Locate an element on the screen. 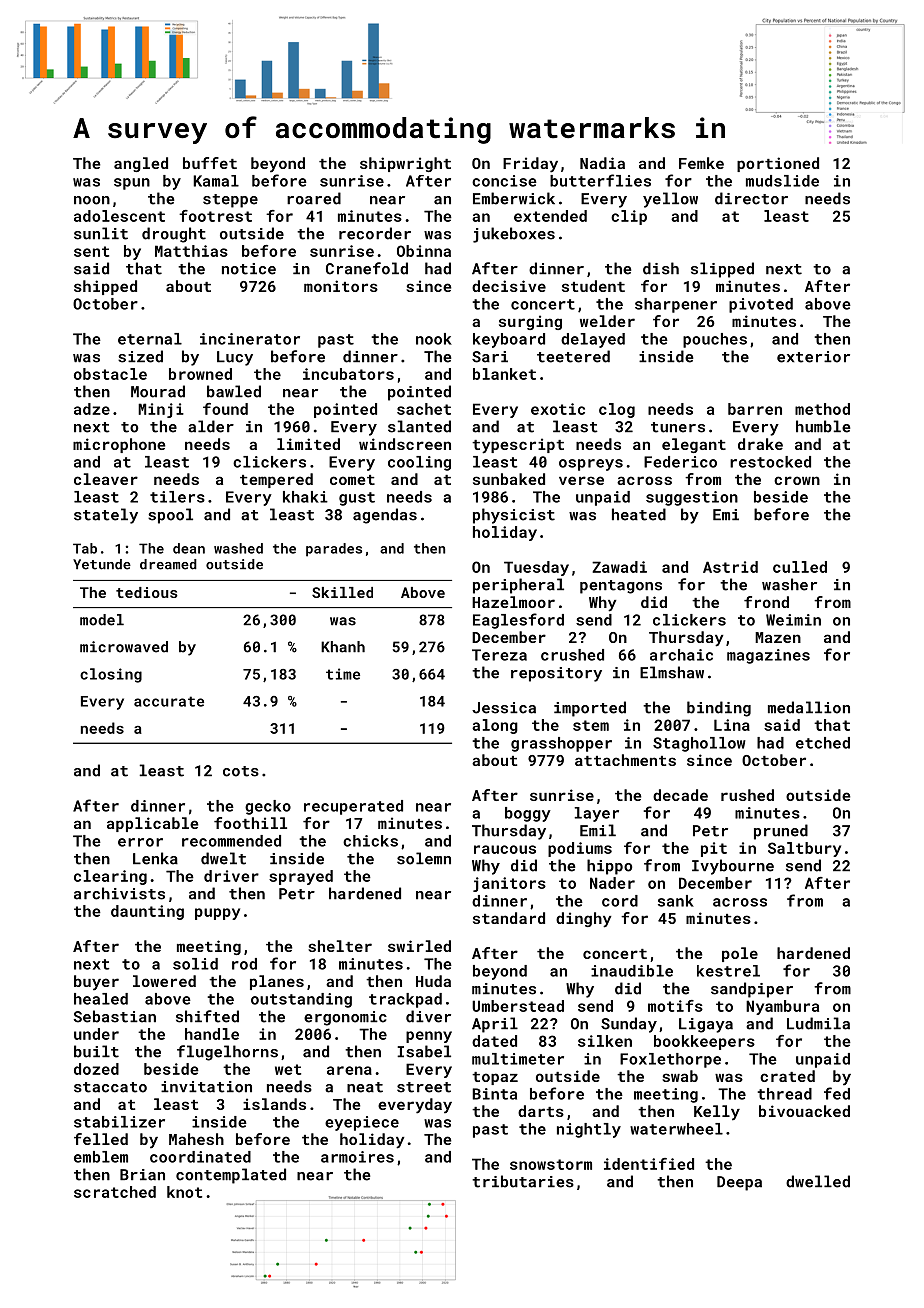  exterior is located at coordinates (813, 357).
